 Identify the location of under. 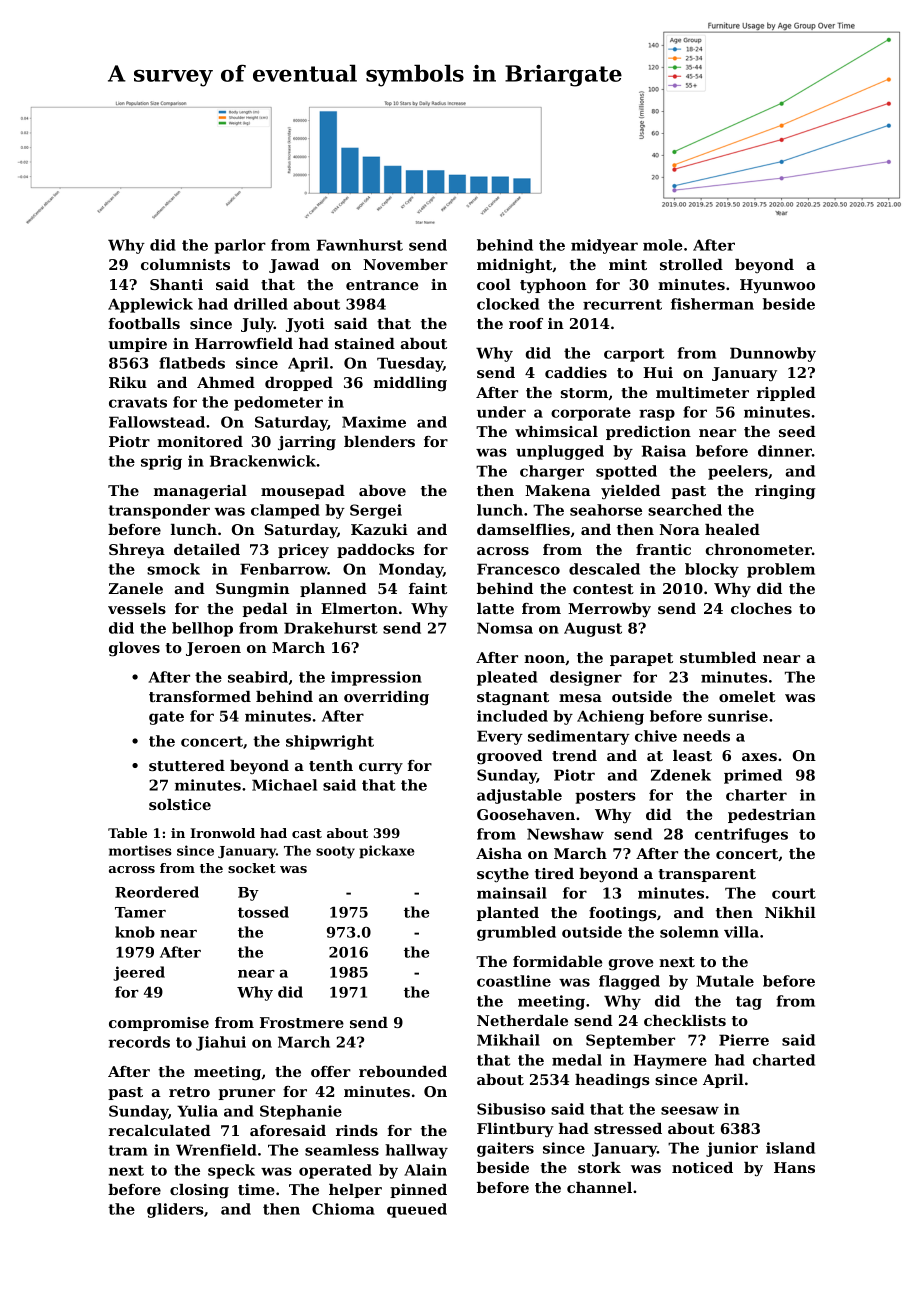
(501, 412).
